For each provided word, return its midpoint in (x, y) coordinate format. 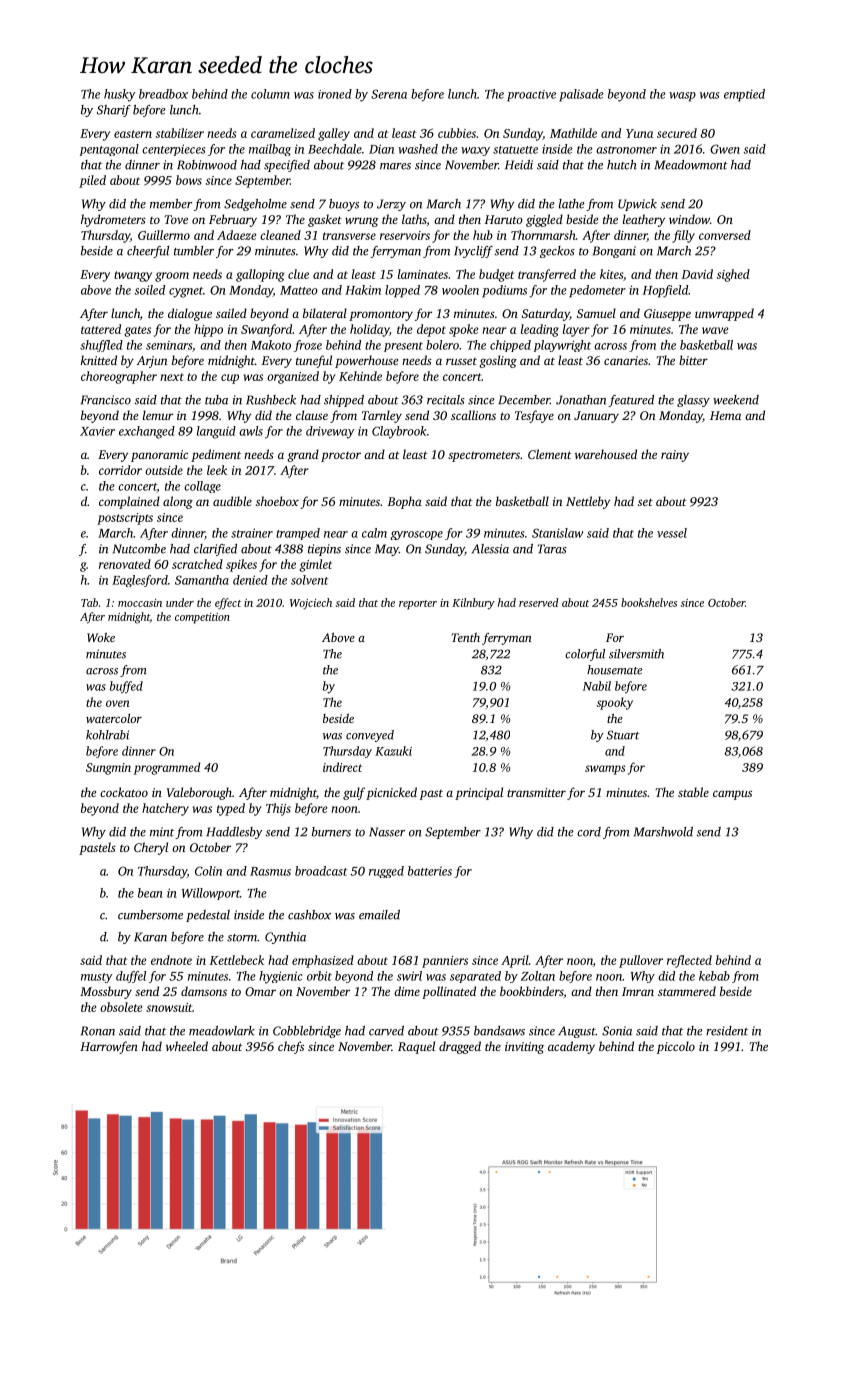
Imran (638, 991)
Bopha (405, 502)
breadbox (163, 94)
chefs (291, 1047)
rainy (675, 456)
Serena (389, 94)
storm (242, 938)
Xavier (97, 431)
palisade (581, 95)
